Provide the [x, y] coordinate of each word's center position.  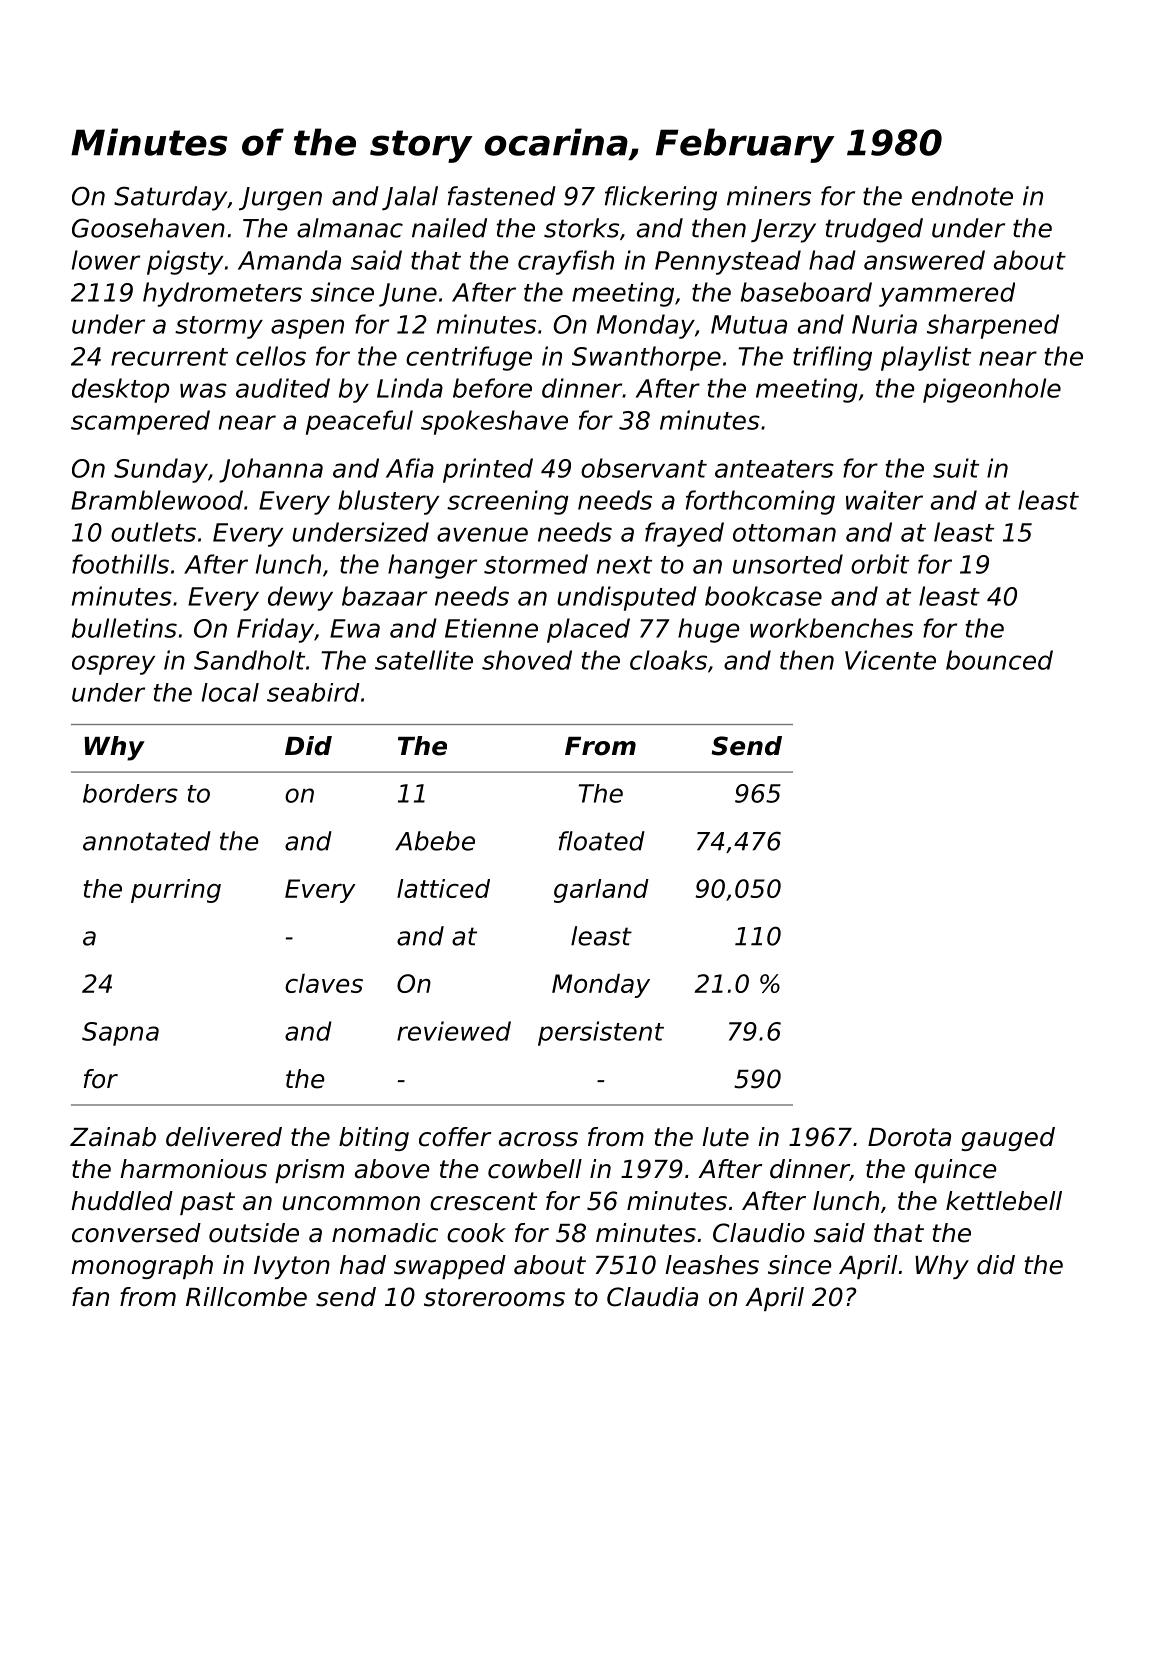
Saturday [170, 198]
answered [924, 260]
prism [309, 1171]
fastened [502, 196]
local [230, 692]
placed [588, 630]
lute [725, 1137]
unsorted [788, 564]
